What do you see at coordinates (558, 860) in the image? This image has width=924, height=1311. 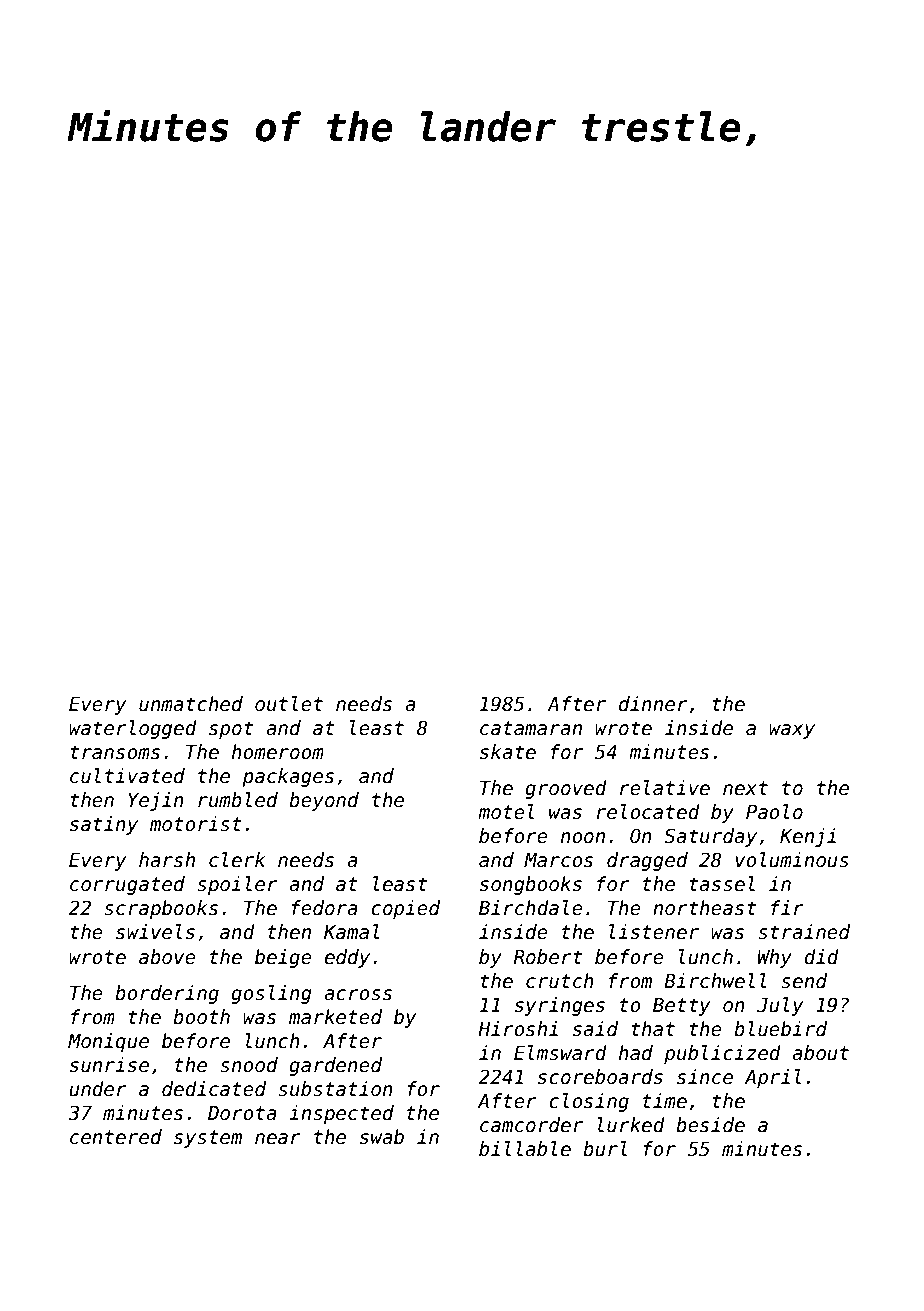 I see `Marcos` at bounding box center [558, 860].
